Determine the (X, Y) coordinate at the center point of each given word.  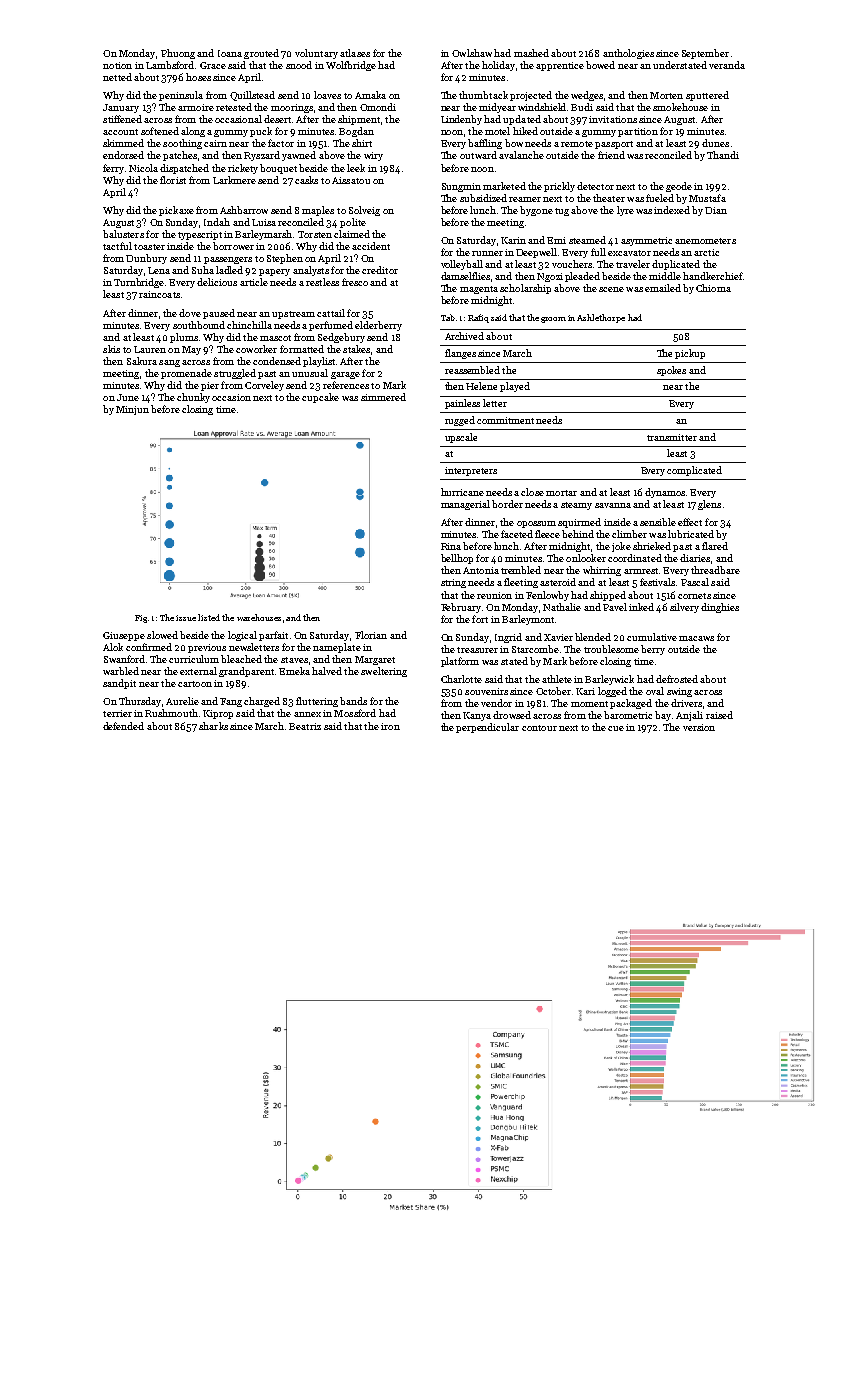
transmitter (672, 437)
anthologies (628, 54)
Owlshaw (472, 53)
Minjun (132, 410)
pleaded (582, 277)
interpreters (471, 471)
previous (207, 648)
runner (487, 253)
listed (209, 617)
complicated (694, 471)
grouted (261, 54)
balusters (123, 234)
